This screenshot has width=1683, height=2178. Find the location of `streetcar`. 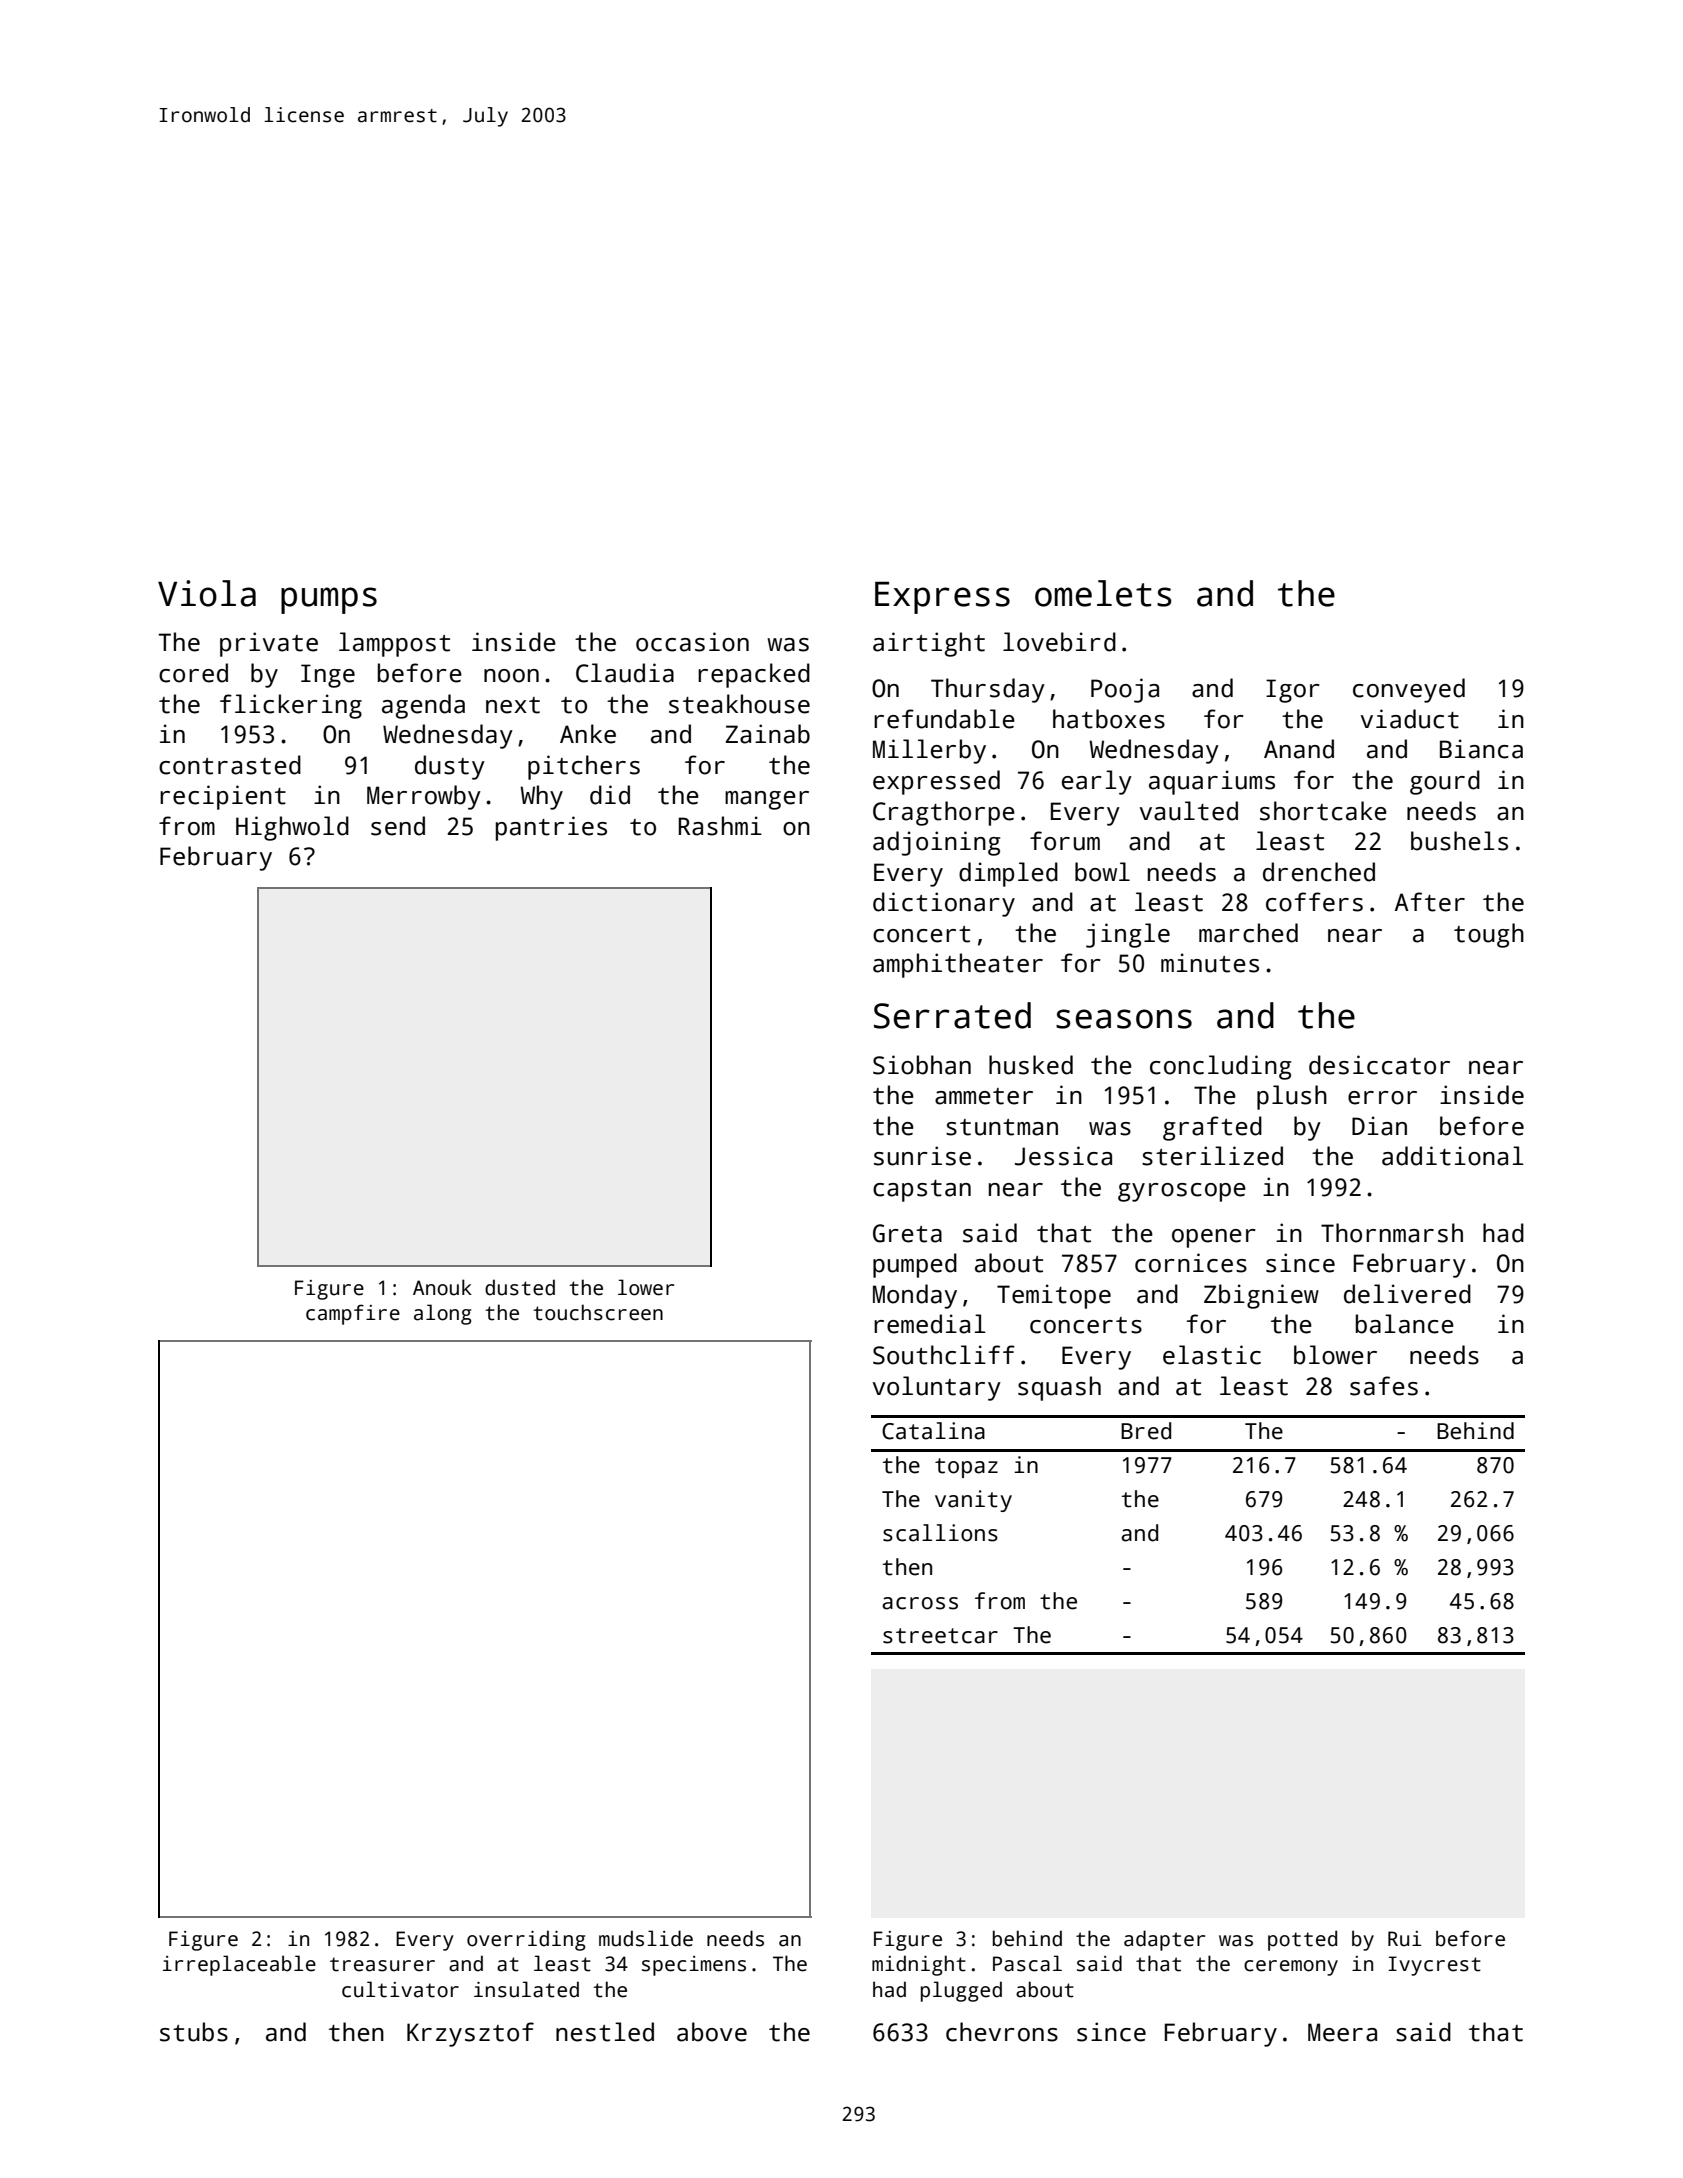

streetcar is located at coordinates (940, 1636).
